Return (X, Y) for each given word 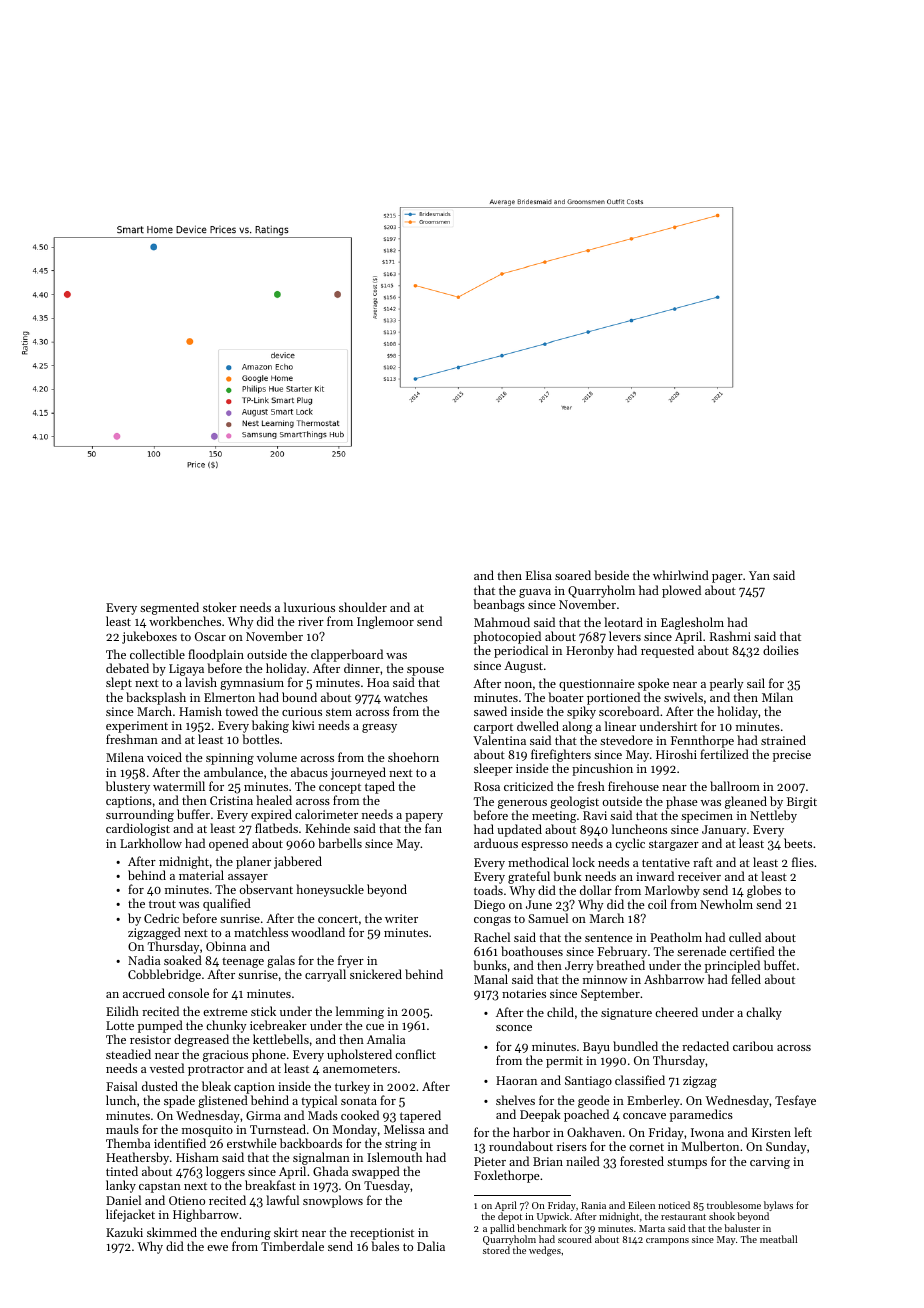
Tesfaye (795, 1101)
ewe (217, 1248)
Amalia (386, 1039)
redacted (705, 1046)
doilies (781, 650)
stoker (220, 607)
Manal (491, 979)
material (201, 875)
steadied (128, 1054)
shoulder (363, 607)
